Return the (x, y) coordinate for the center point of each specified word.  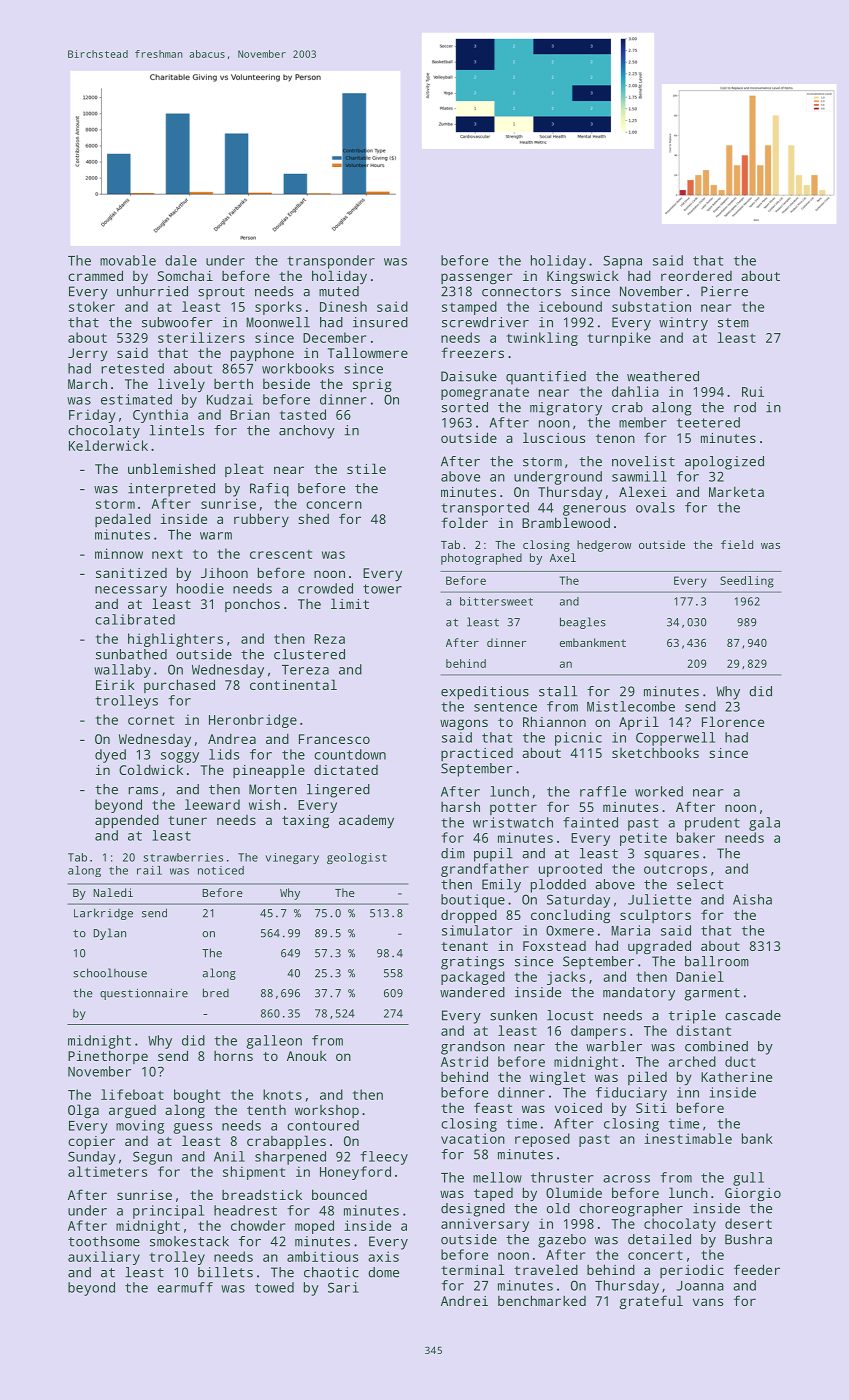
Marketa (736, 492)
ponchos (252, 605)
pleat (244, 470)
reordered (696, 275)
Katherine (736, 1077)
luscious (554, 437)
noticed (221, 870)
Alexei (643, 491)
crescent (281, 554)
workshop (327, 1111)
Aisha (752, 899)
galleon (274, 1042)
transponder (331, 262)
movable (128, 260)
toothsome (104, 1241)
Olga (83, 1111)
